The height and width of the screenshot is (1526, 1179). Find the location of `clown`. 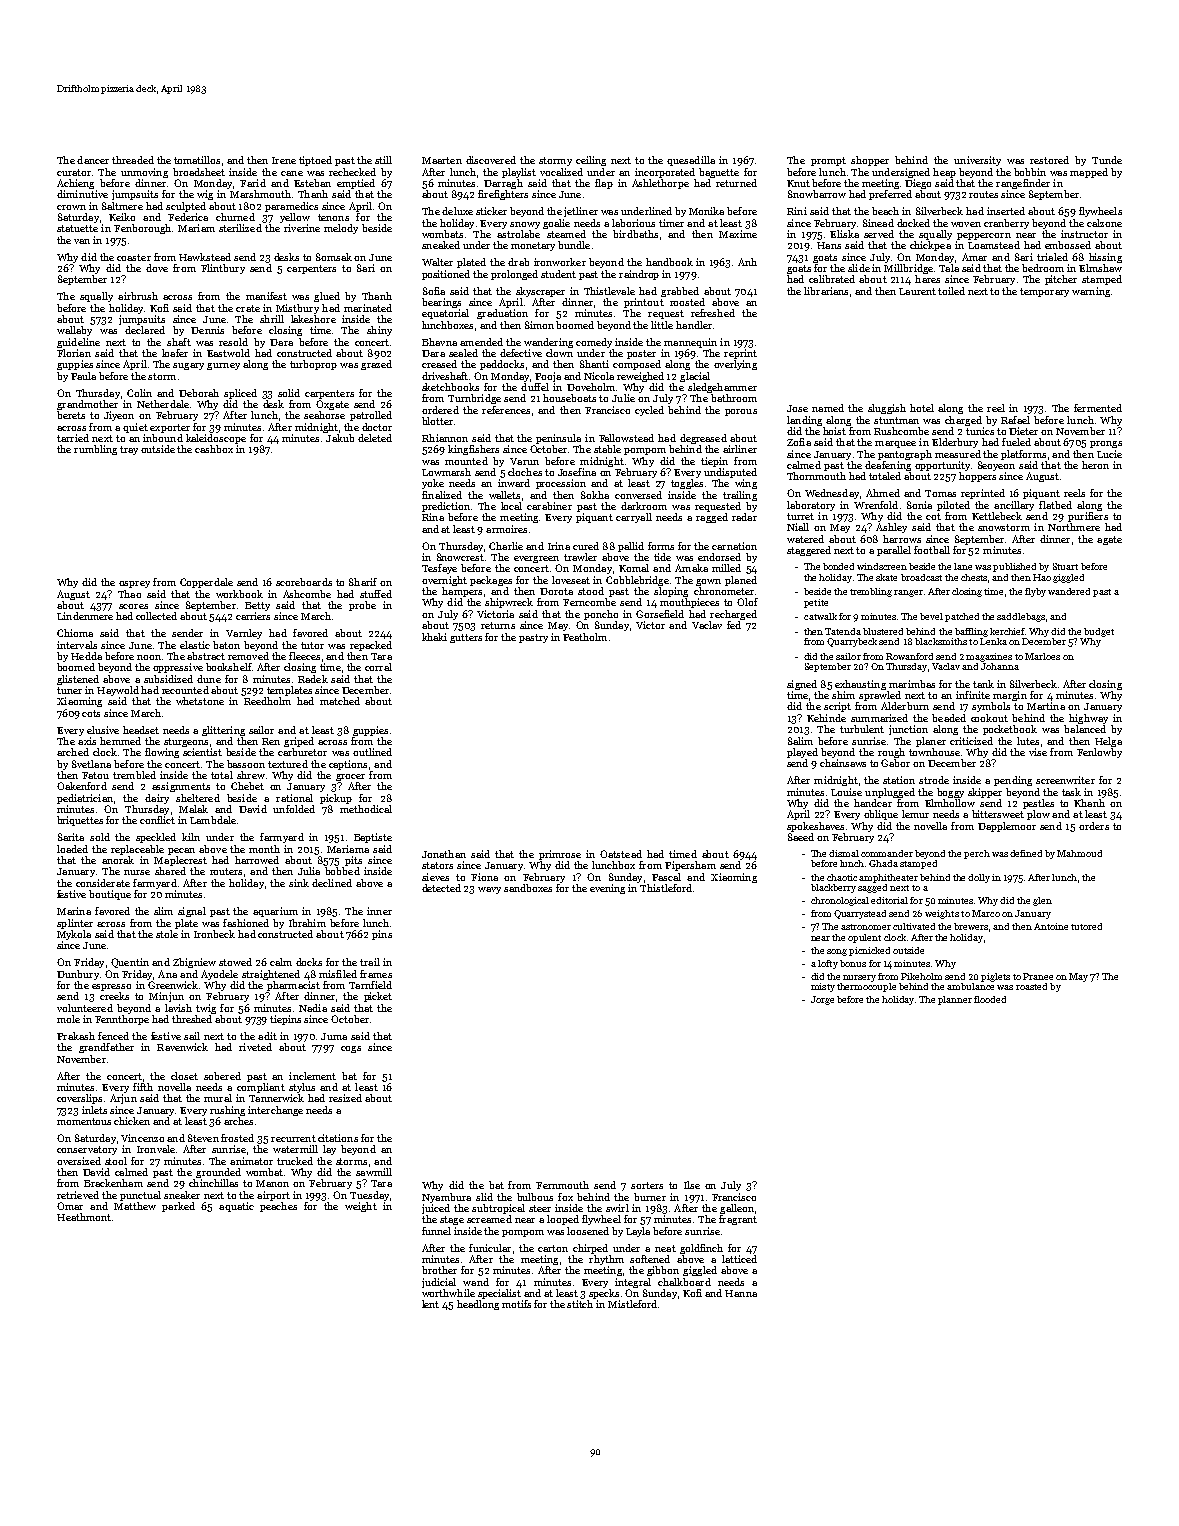

clown is located at coordinates (559, 353).
